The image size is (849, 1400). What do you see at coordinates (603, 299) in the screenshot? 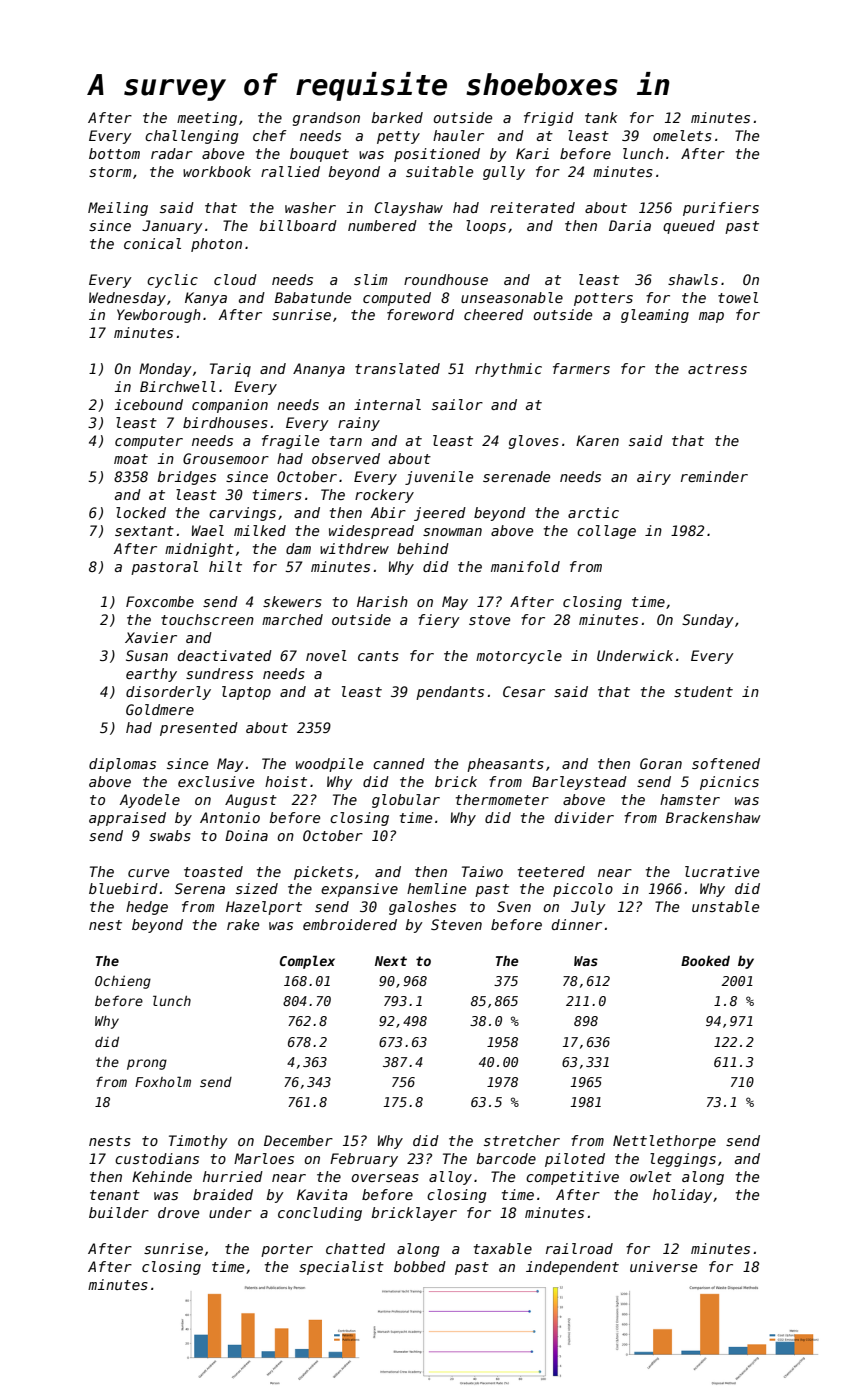
I see `potters` at bounding box center [603, 299].
